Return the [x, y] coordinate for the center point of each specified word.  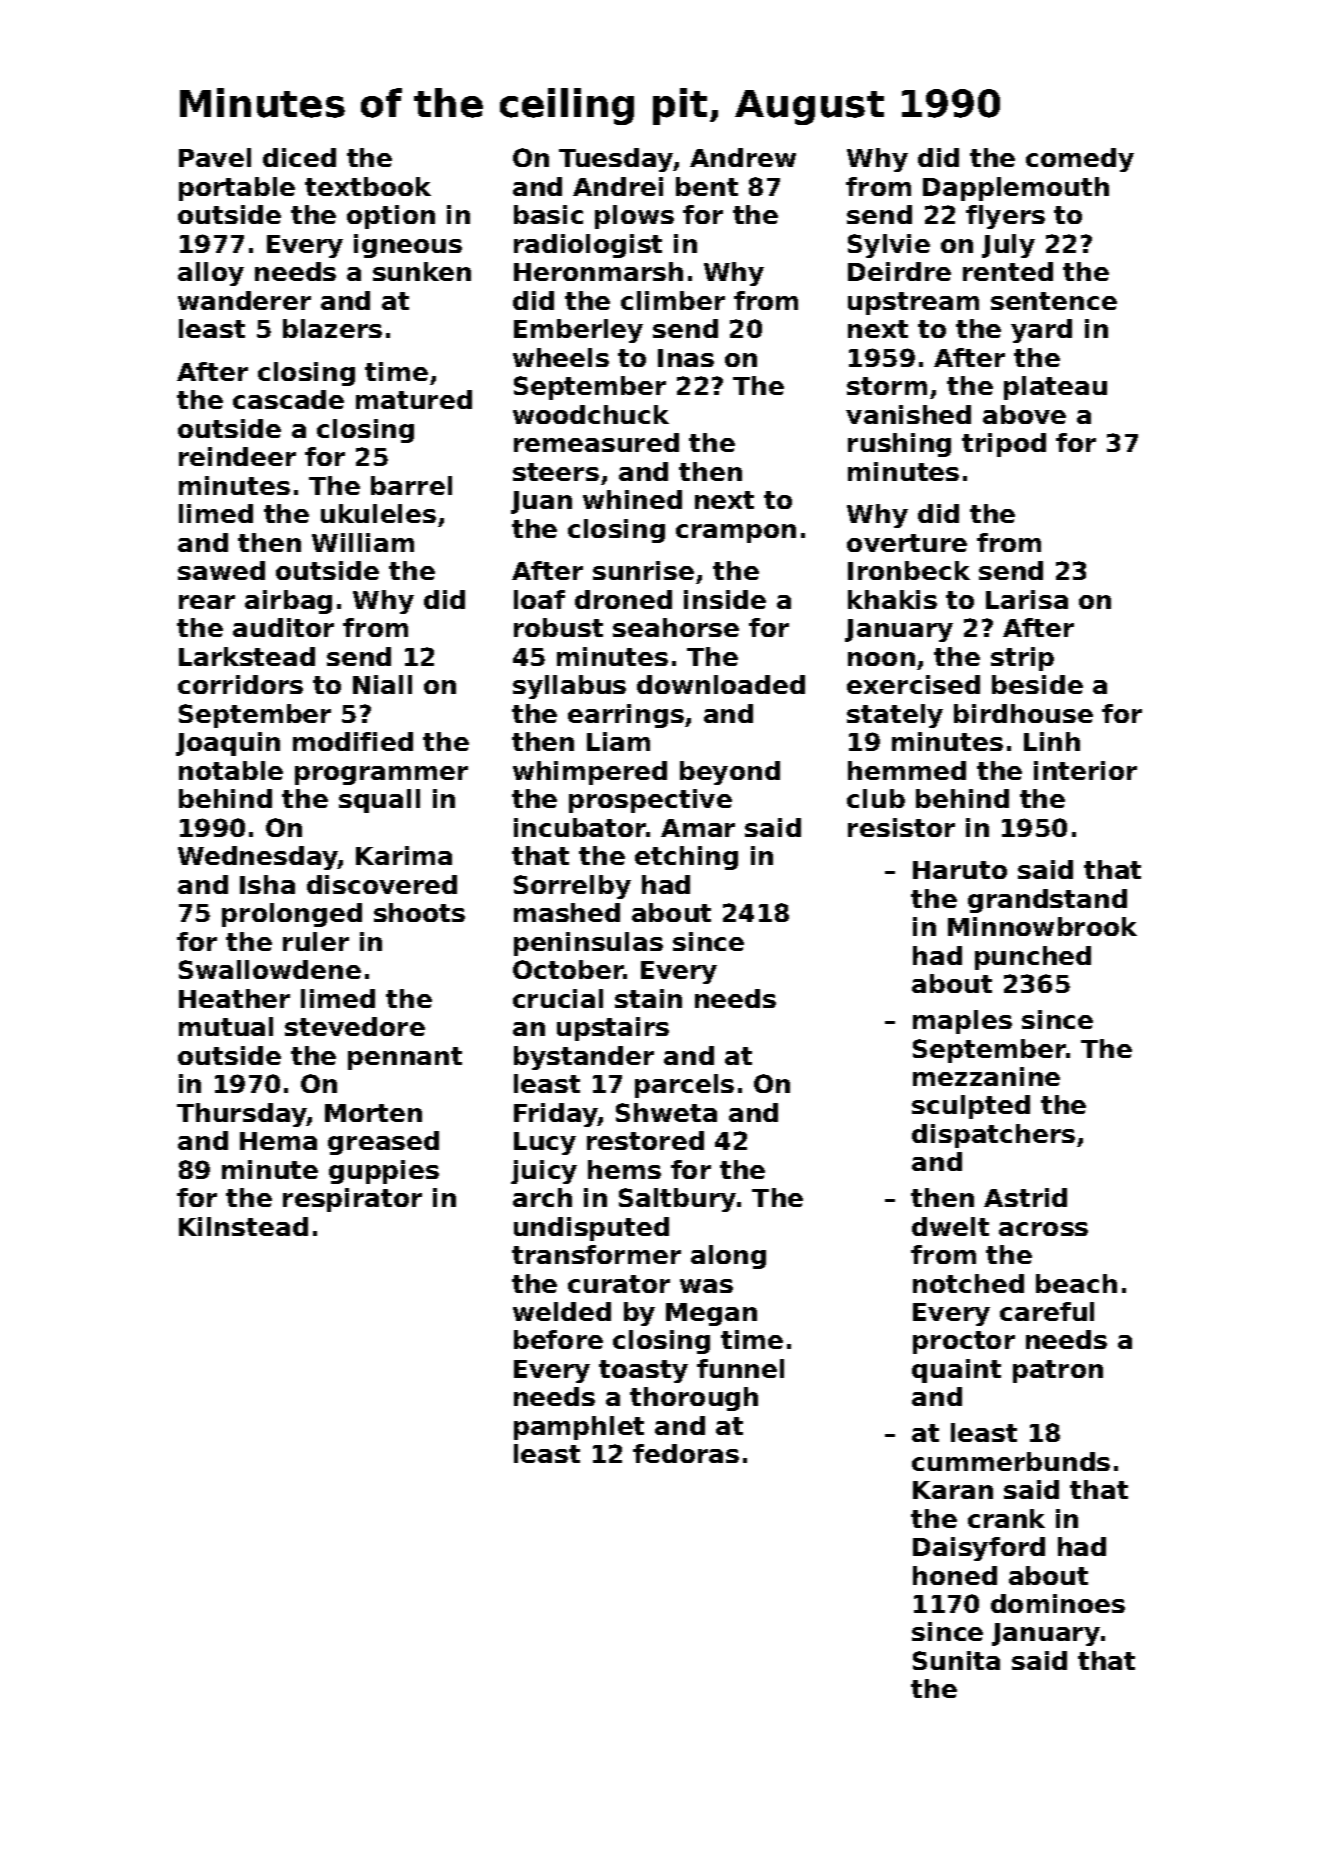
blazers [332, 328]
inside [725, 599]
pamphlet [579, 1428]
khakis [892, 599]
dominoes [1058, 1603]
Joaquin [228, 744]
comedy [1080, 160]
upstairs [613, 1029]
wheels [561, 357]
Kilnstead [243, 1226]
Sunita [956, 1660]
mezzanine [986, 1076]
